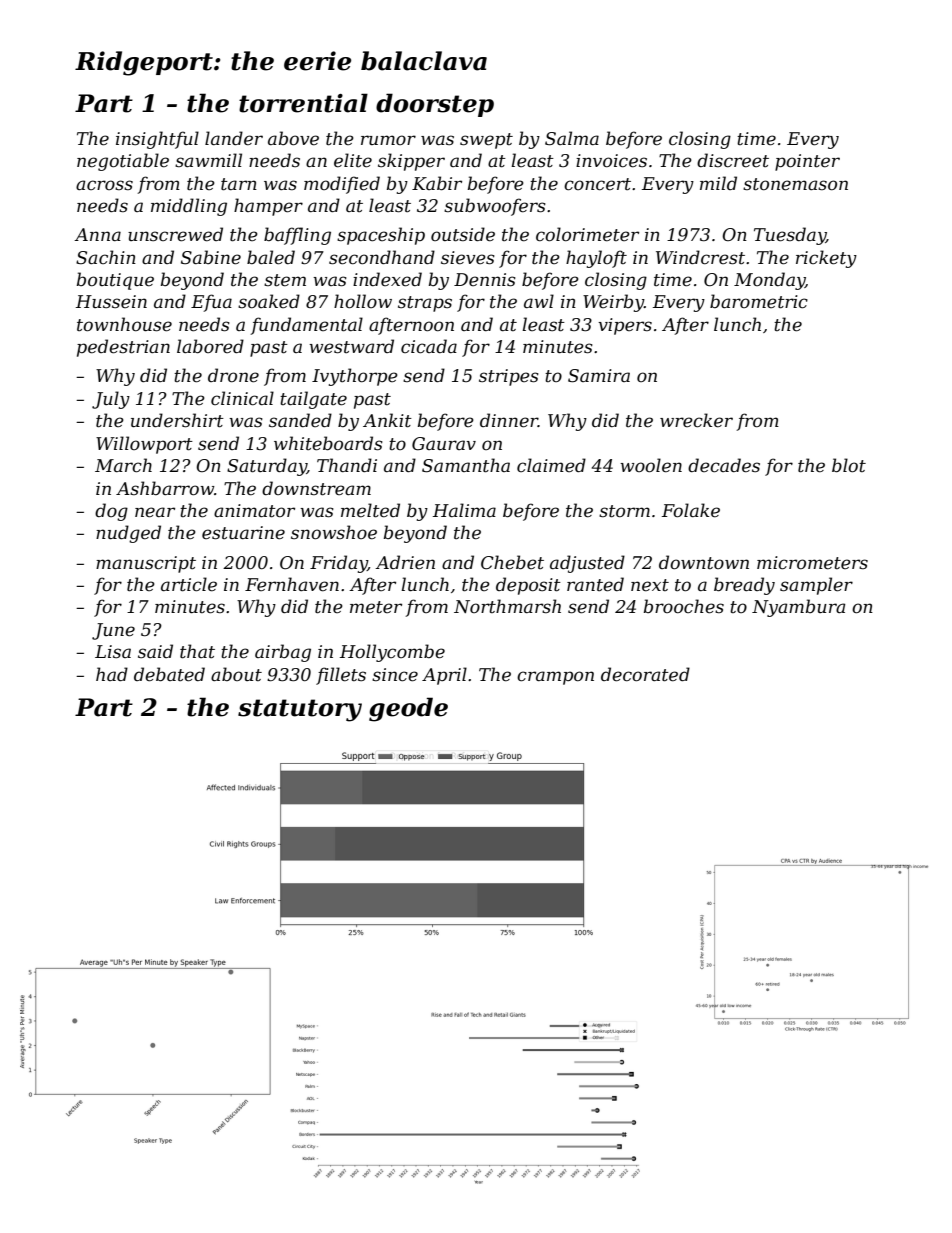 The width and height of the screenshot is (952, 1233). Describe the element at coordinates (157, 140) in the screenshot. I see `insightful` at that location.
